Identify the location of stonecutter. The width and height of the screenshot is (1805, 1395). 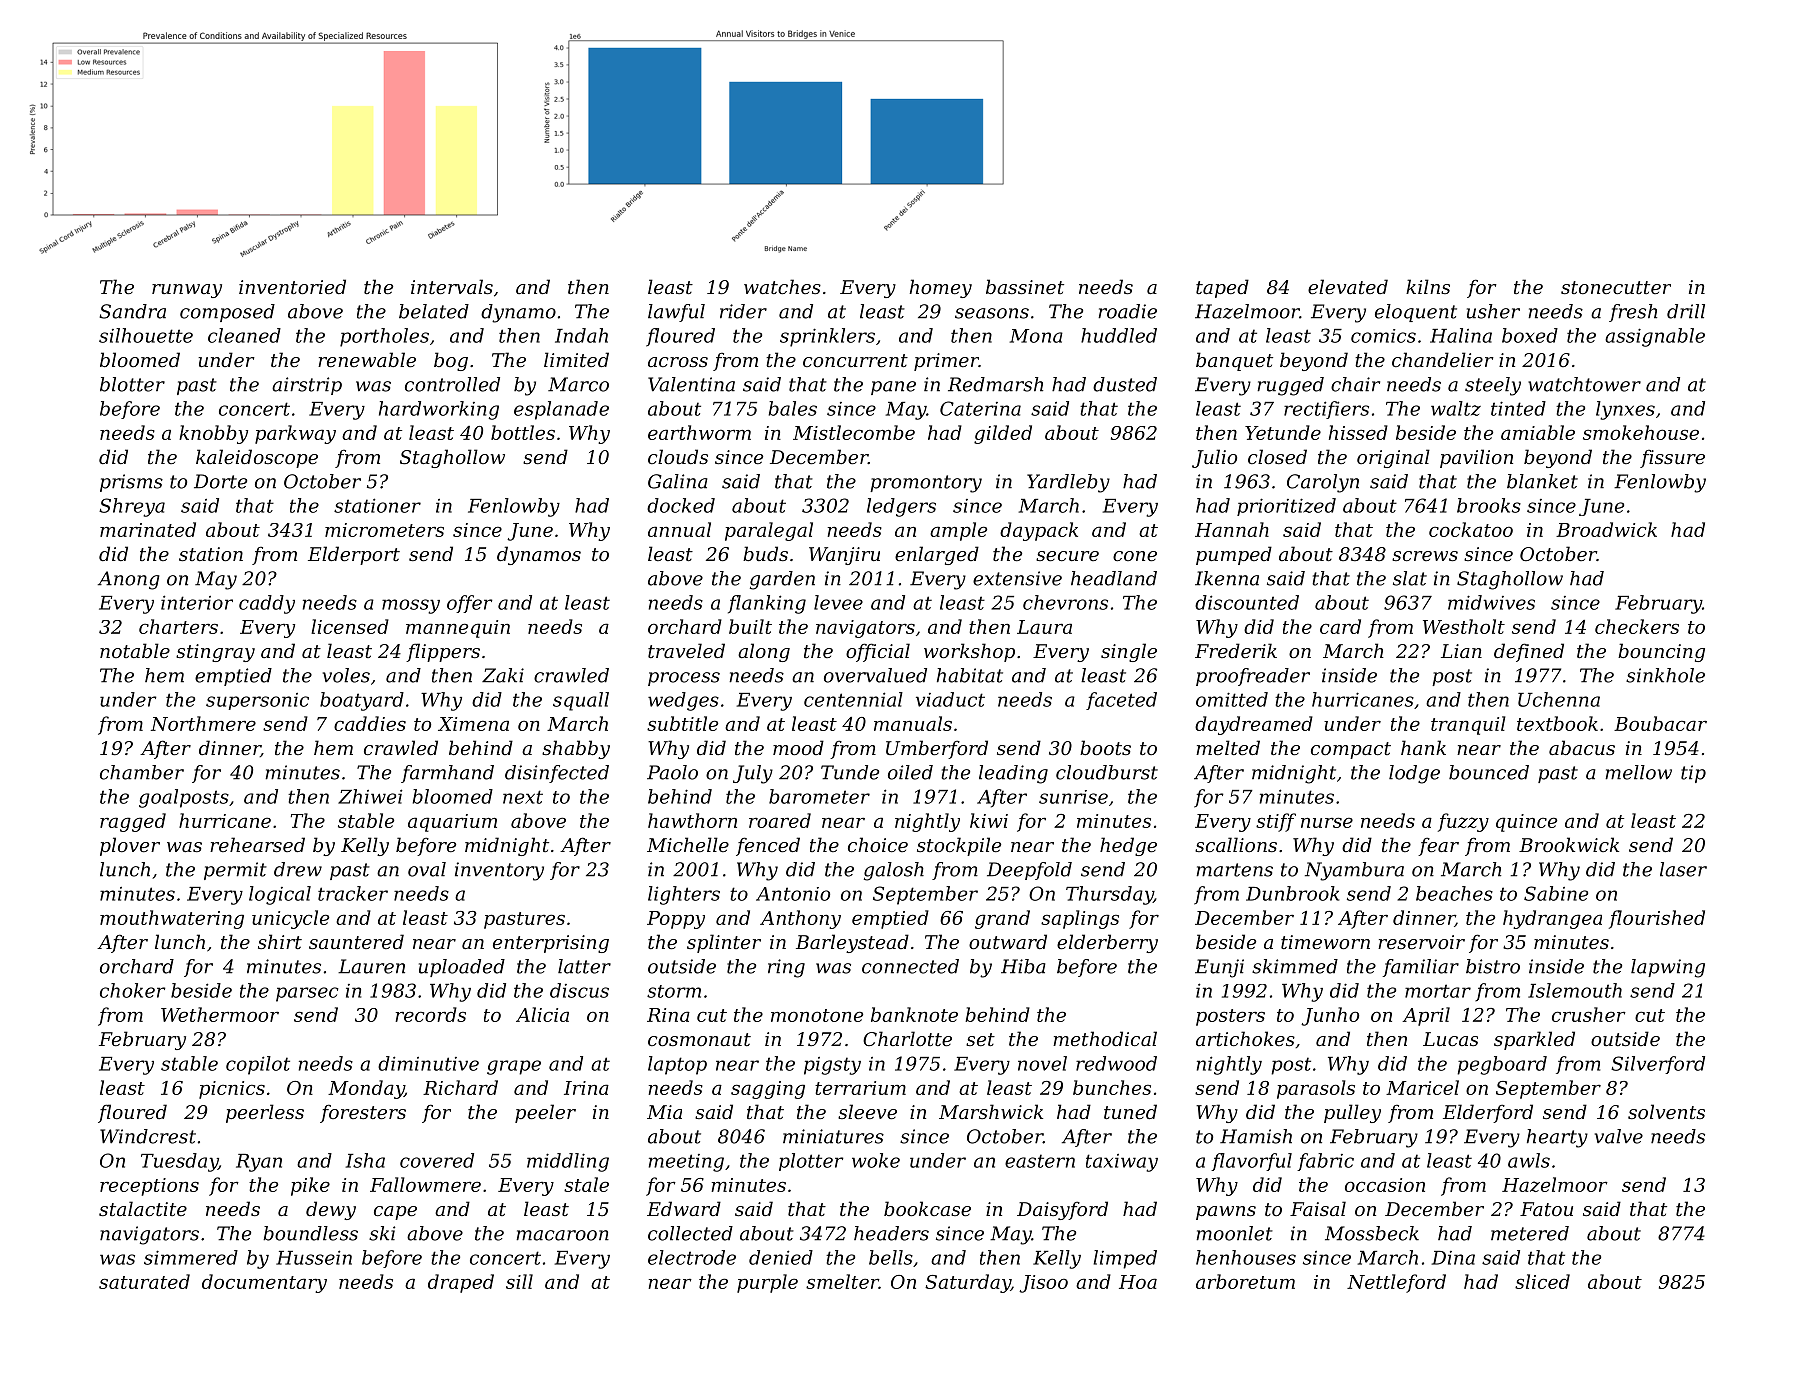
(1616, 287).
